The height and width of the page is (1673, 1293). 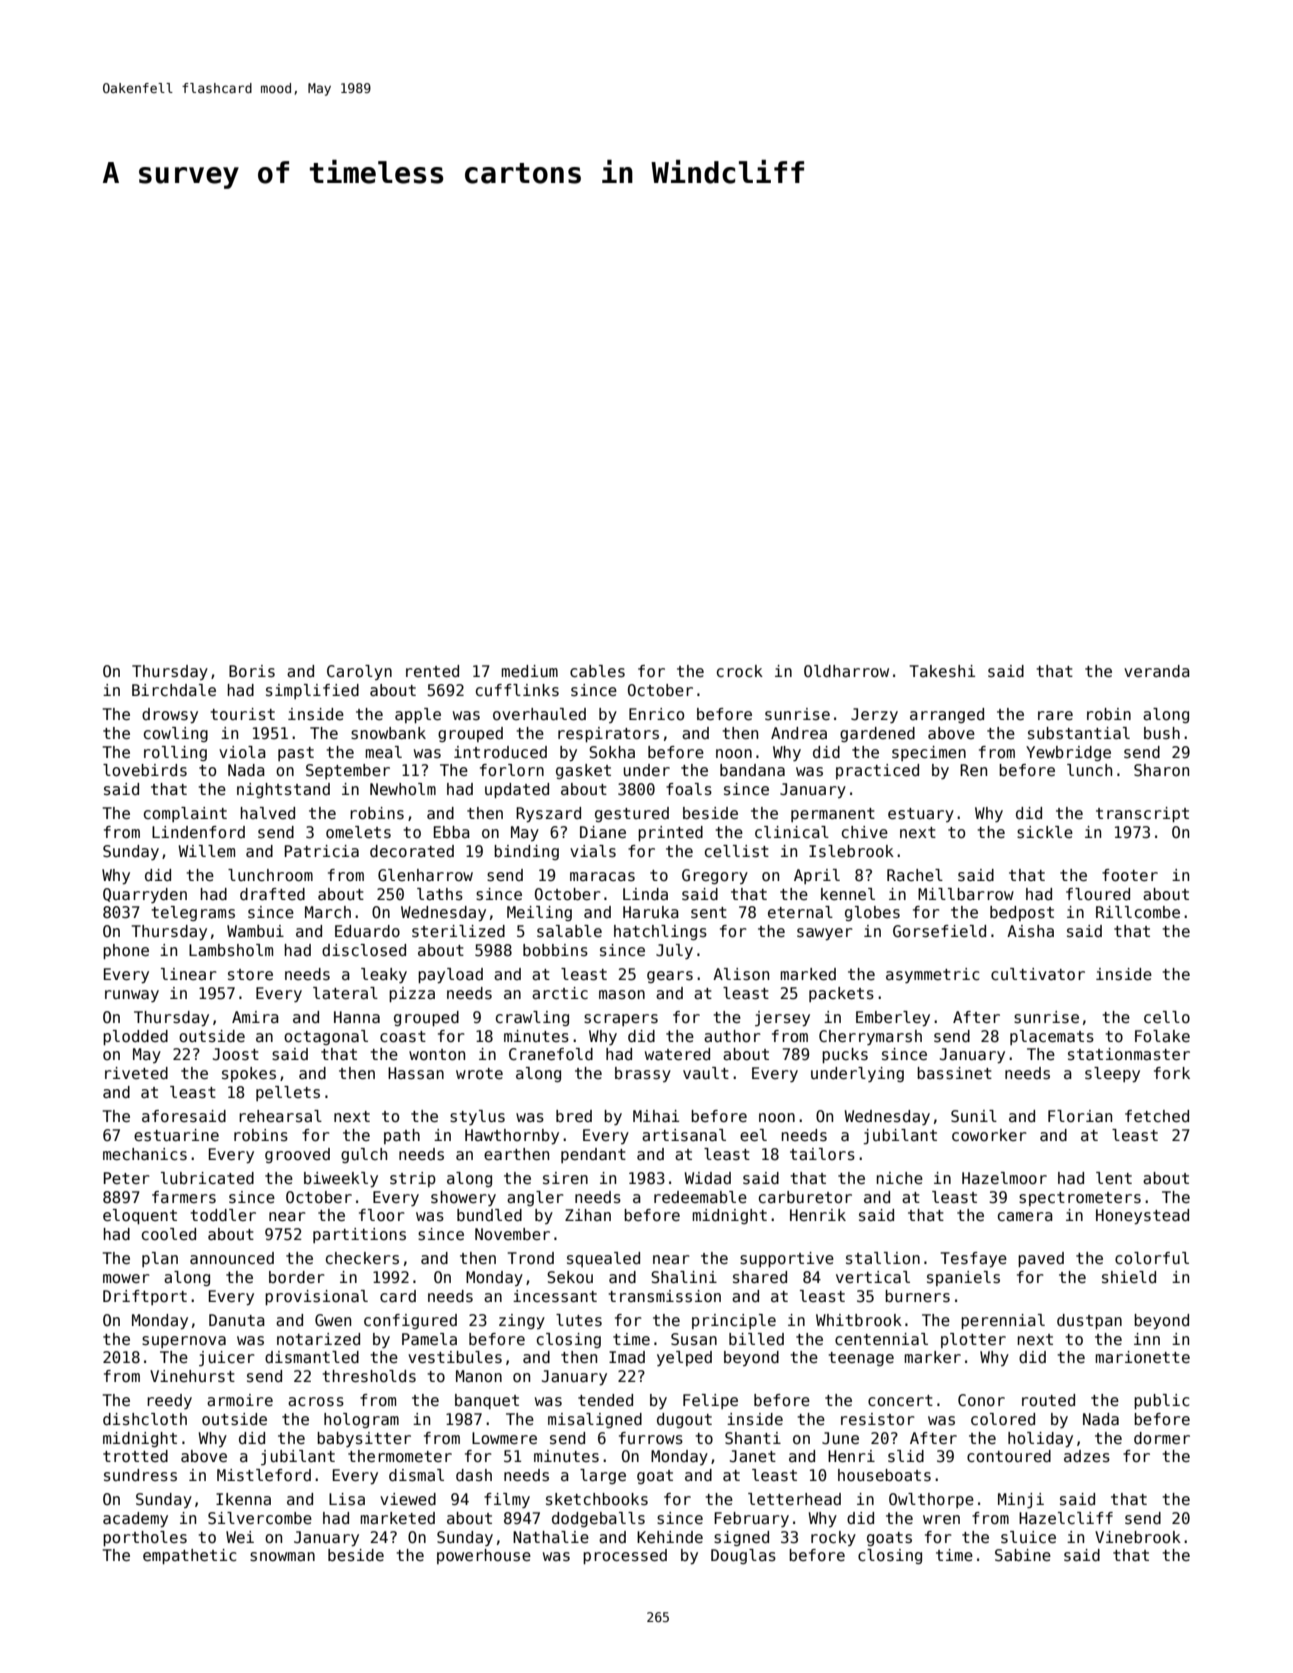 What do you see at coordinates (737, 851) in the page?
I see `cellist` at bounding box center [737, 851].
